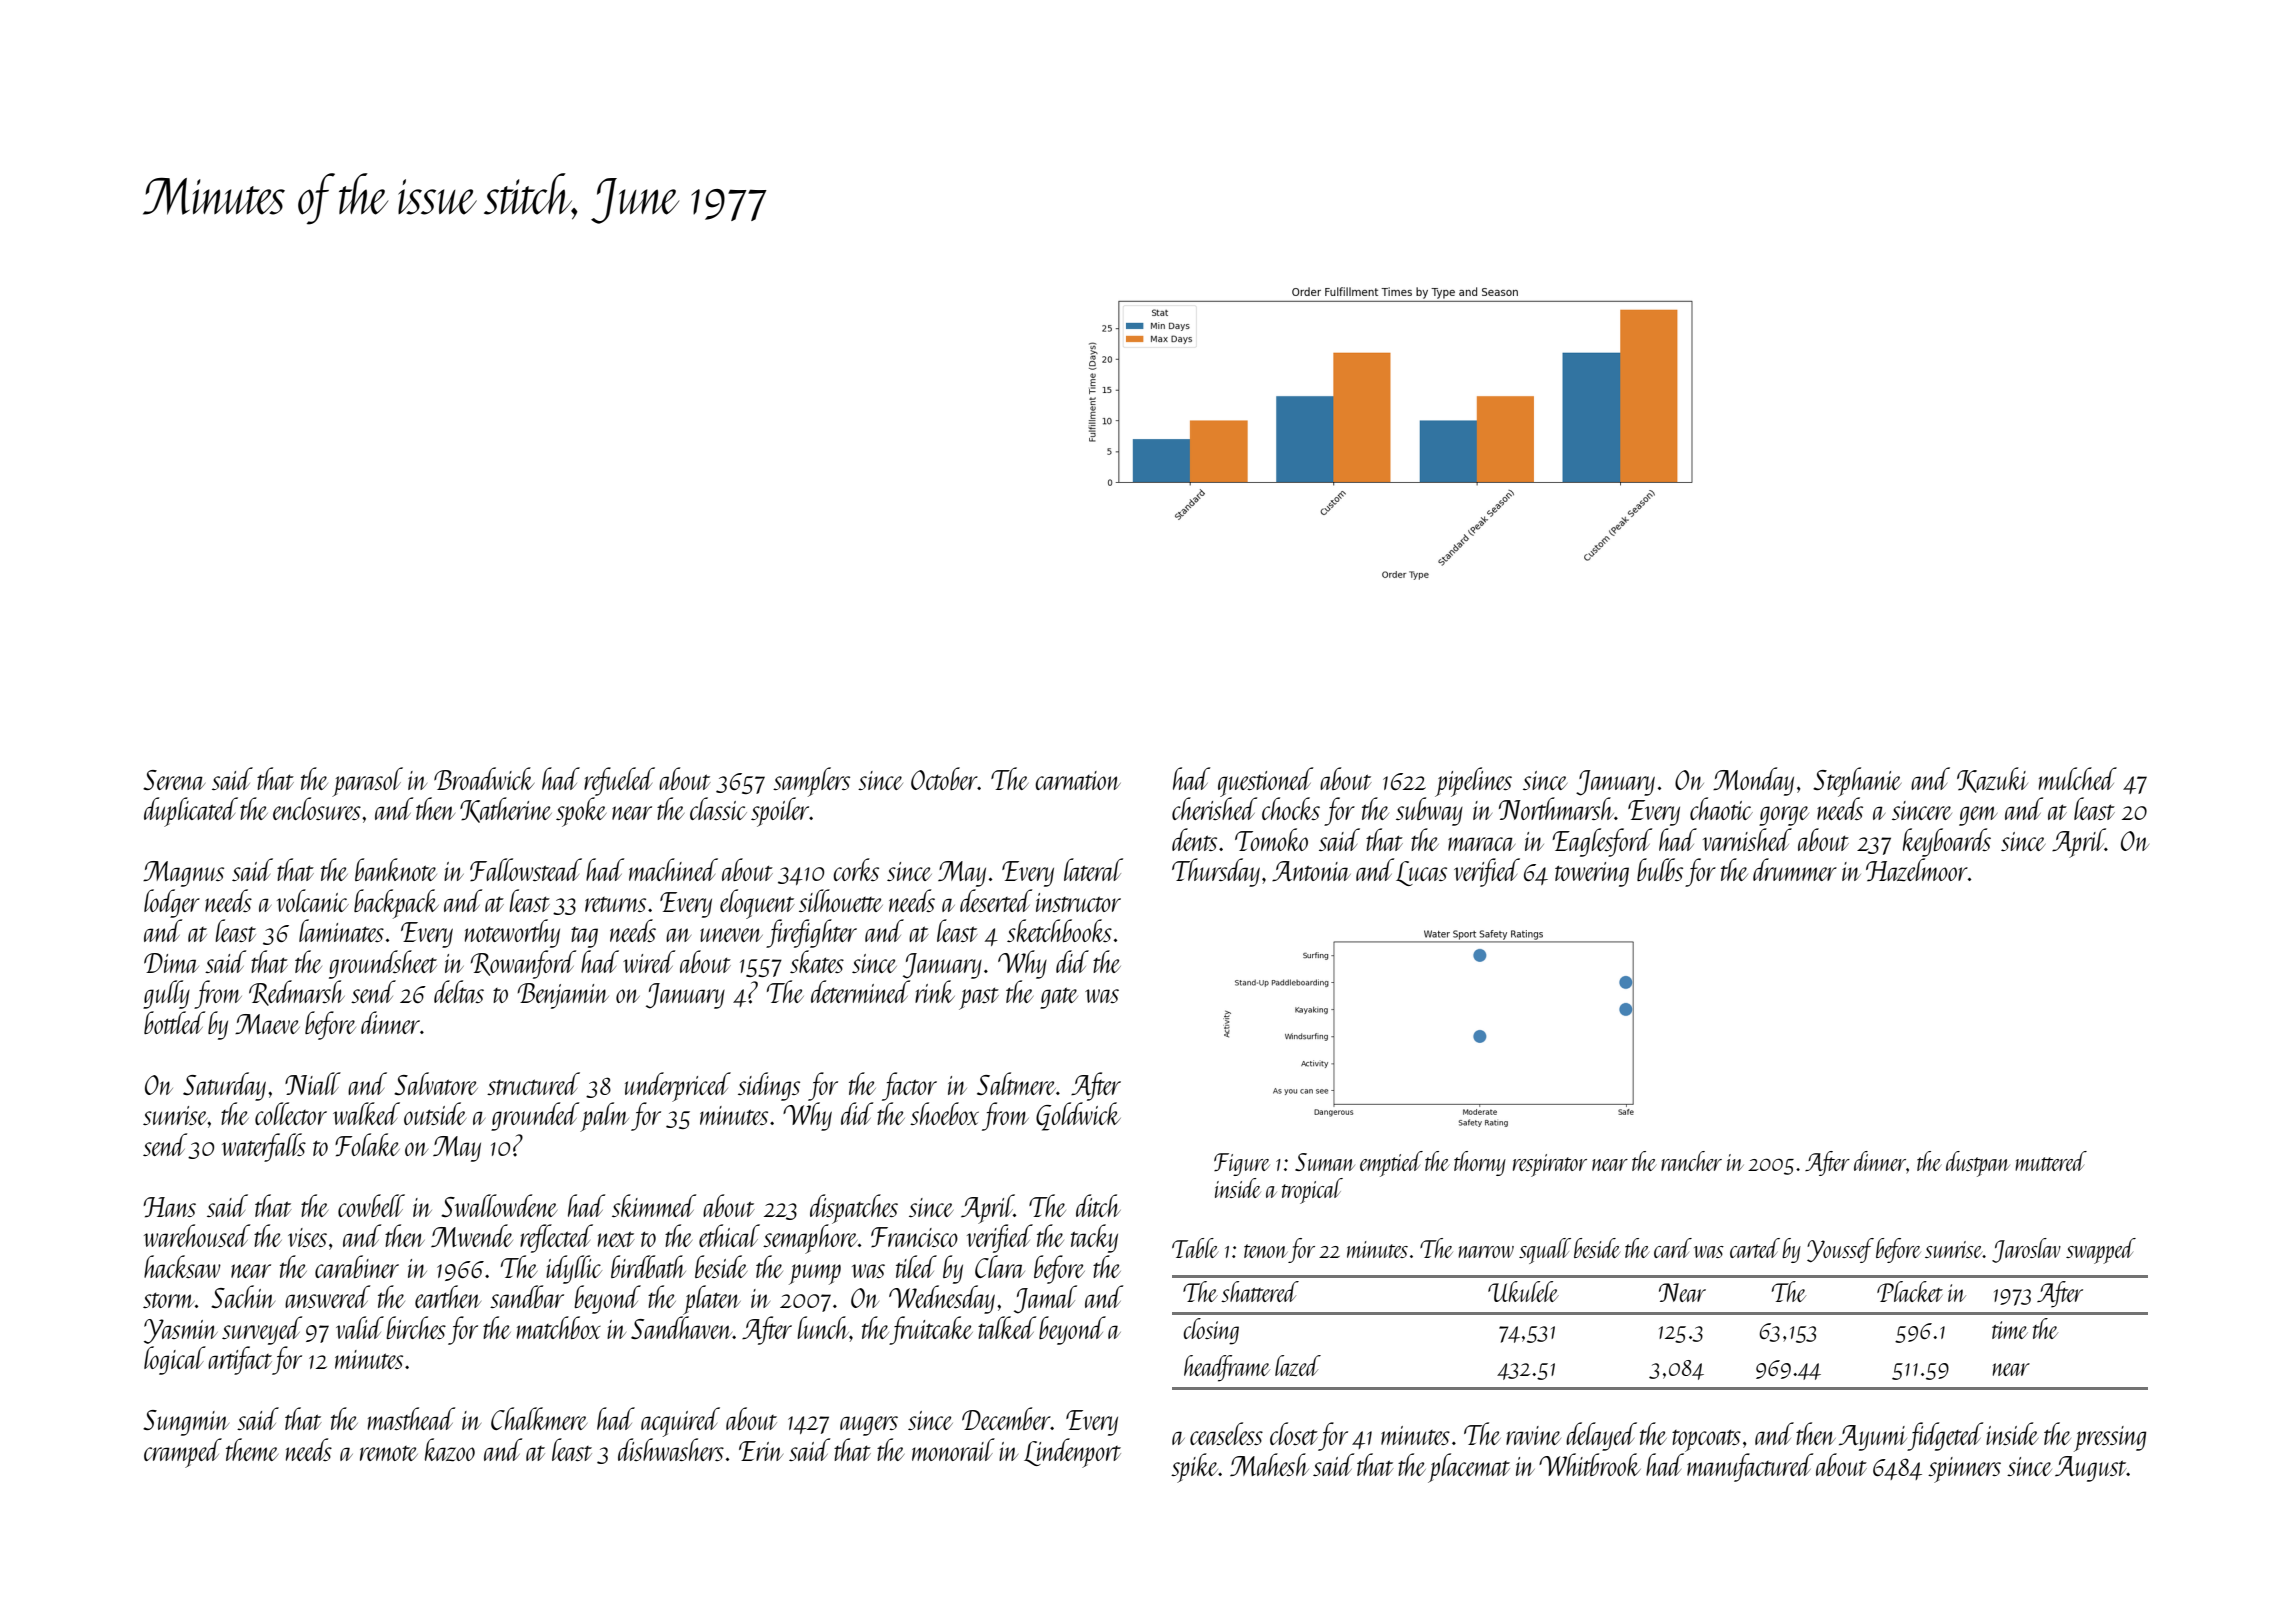 The image size is (2292, 1620). What do you see at coordinates (1059, 998) in the screenshot?
I see `gate` at bounding box center [1059, 998].
